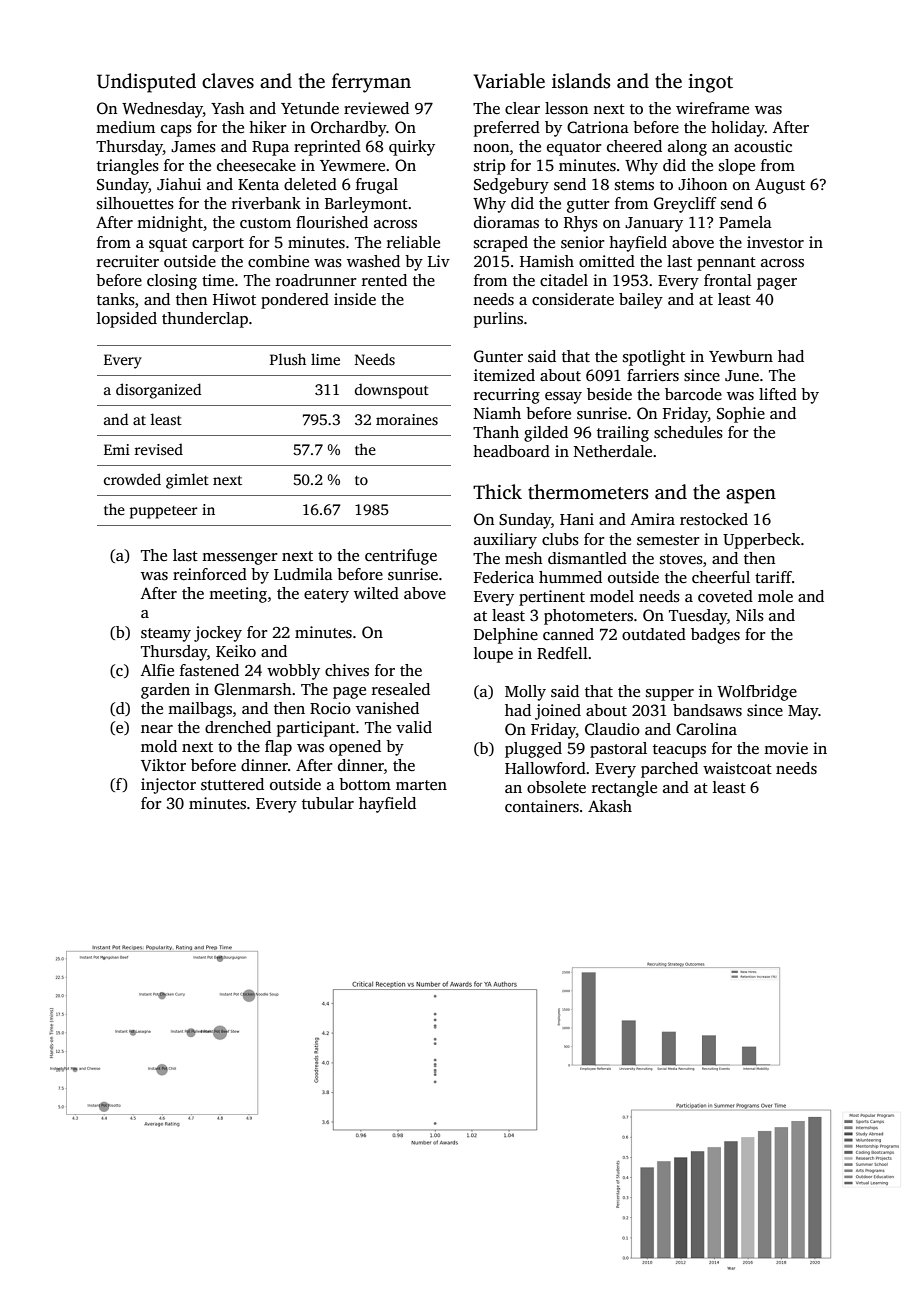 The height and width of the image is (1308, 924). Describe the element at coordinates (232, 784) in the image. I see `stuttered` at that location.
